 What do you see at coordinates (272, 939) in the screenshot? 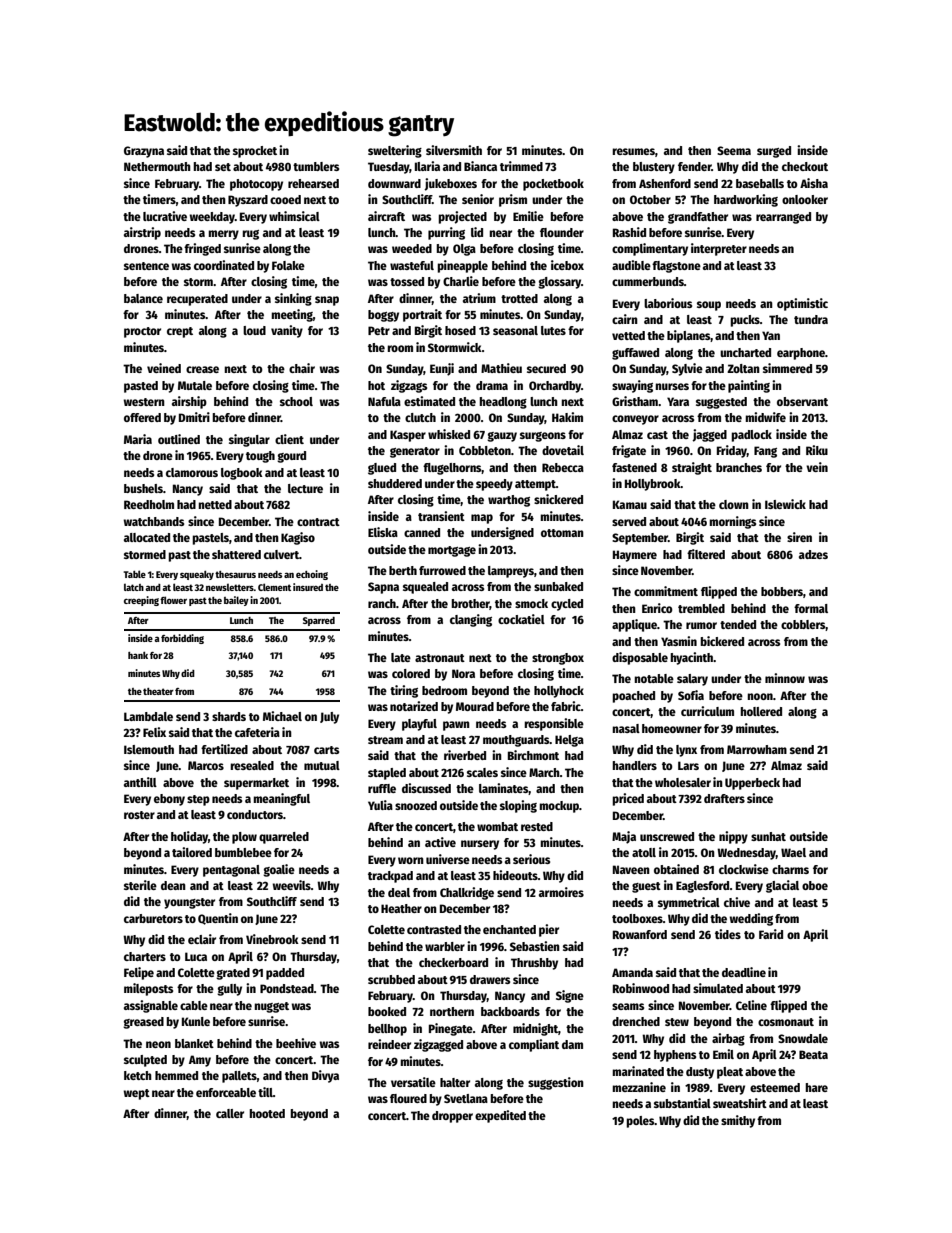
I see `Vinebrook` at bounding box center [272, 939].
